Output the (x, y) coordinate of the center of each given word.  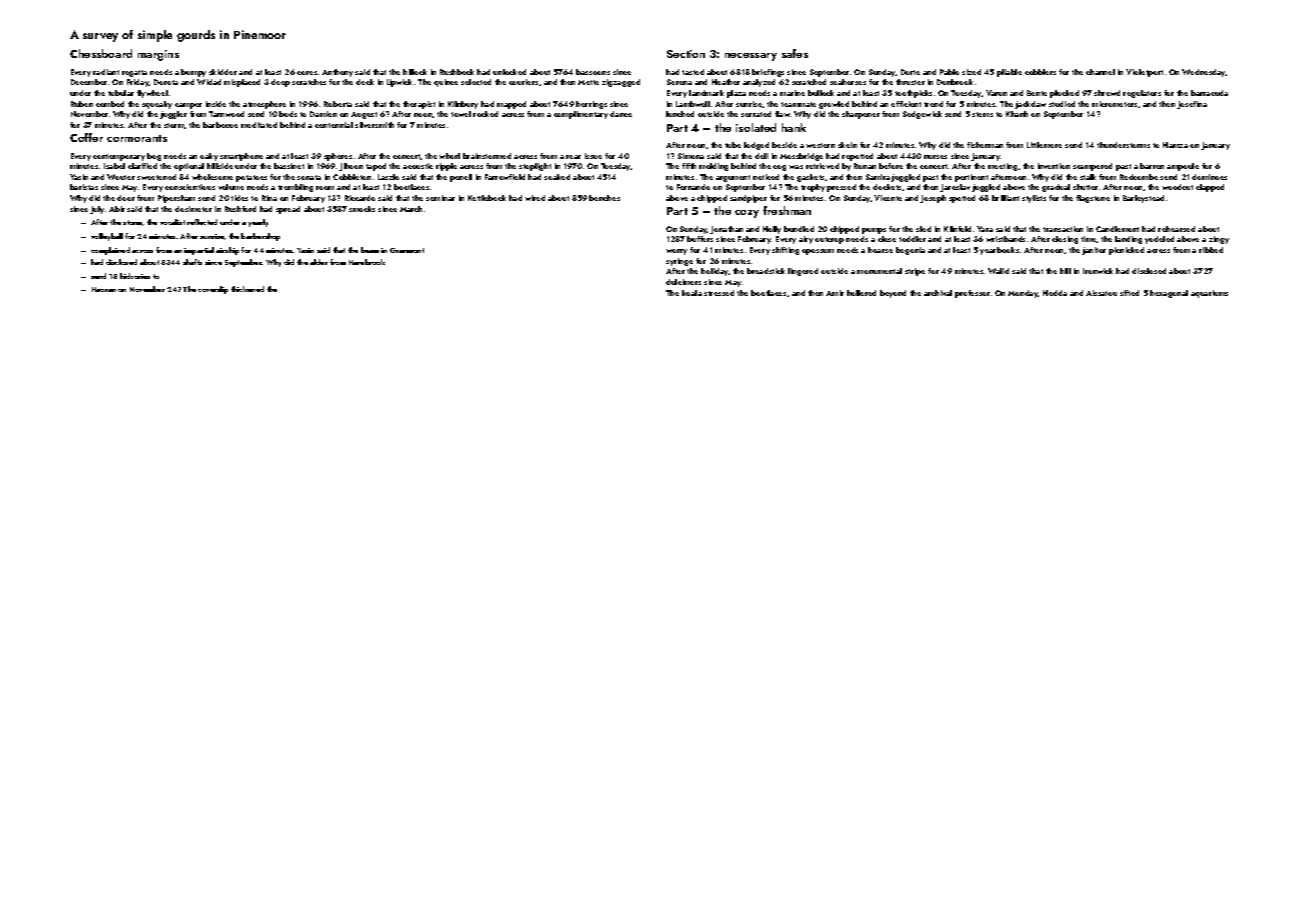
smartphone (241, 157)
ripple (446, 167)
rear (573, 157)
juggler (173, 115)
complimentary (581, 115)
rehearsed (1176, 229)
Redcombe (1139, 177)
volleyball (107, 237)
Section (686, 54)
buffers (700, 239)
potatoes (251, 178)
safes (795, 53)
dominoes (1209, 177)
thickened (247, 289)
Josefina (1192, 105)
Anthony (337, 73)
